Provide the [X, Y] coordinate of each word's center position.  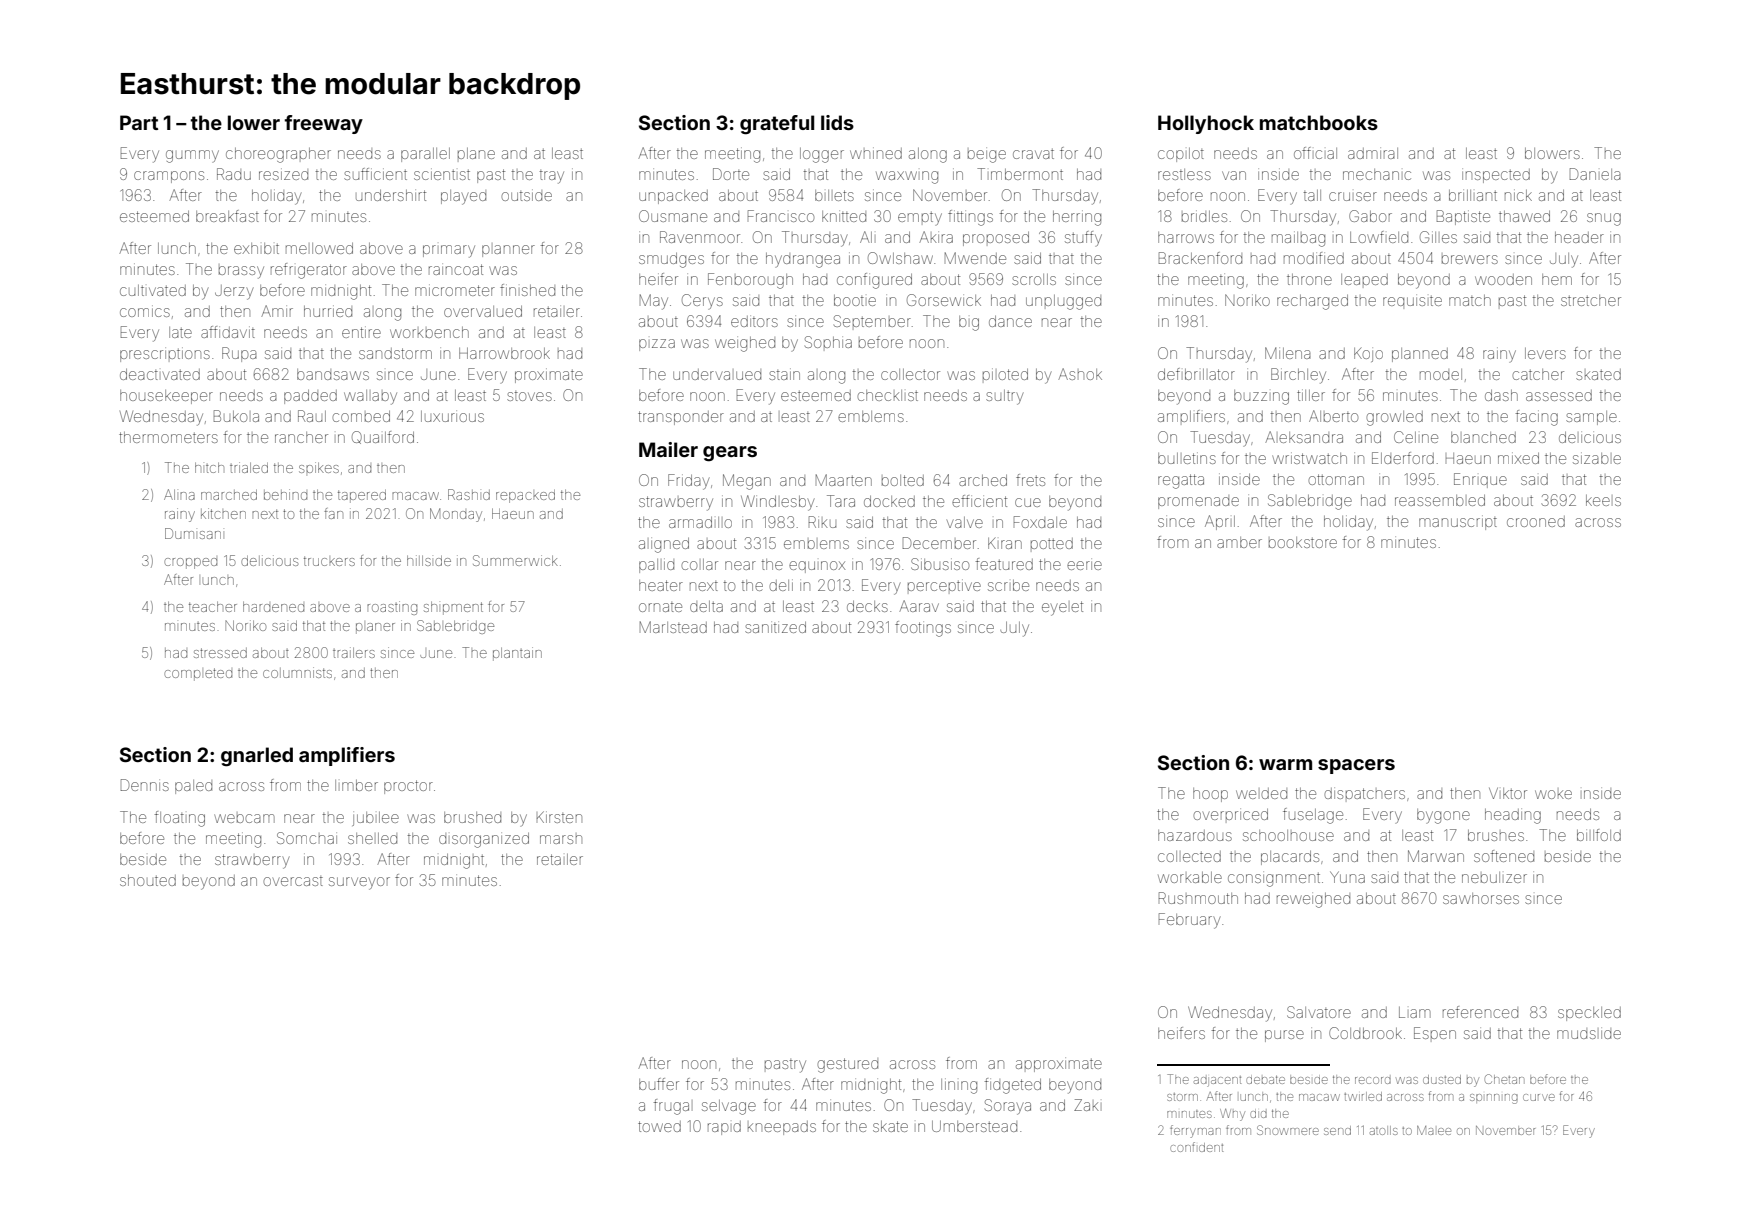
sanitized [775, 627]
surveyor [359, 883]
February [1189, 921]
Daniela [1595, 174]
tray [552, 177]
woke [1553, 794]
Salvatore [1319, 1012]
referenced [1480, 1012]
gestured [847, 1065]
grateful [777, 125]
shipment [453, 608]
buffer [659, 1084]
